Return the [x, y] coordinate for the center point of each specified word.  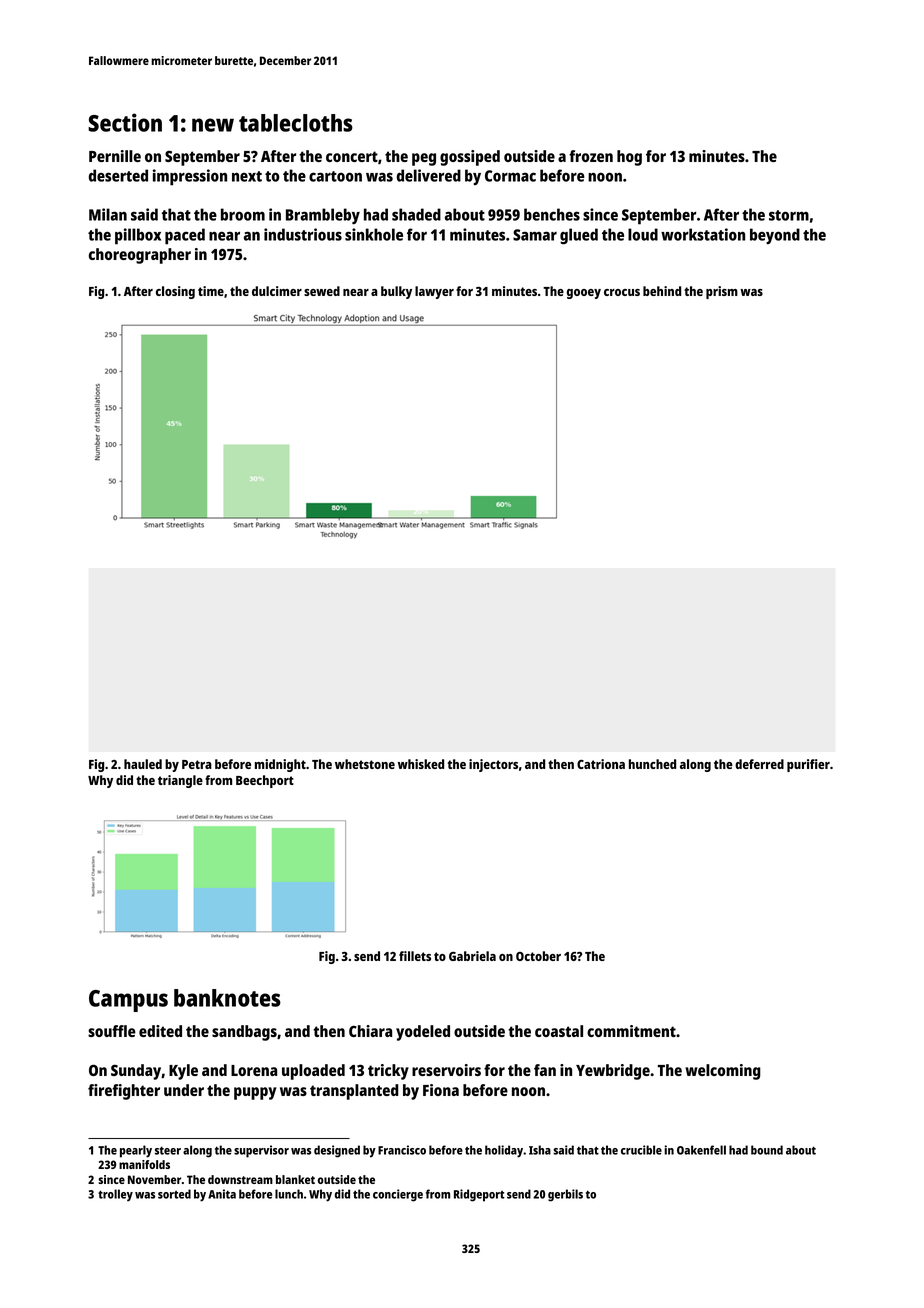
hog [629, 158]
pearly [136, 1151]
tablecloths [296, 123]
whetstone [365, 764]
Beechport [265, 781]
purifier [808, 765]
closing [175, 292]
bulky [396, 292]
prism [722, 292]
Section [125, 122]
